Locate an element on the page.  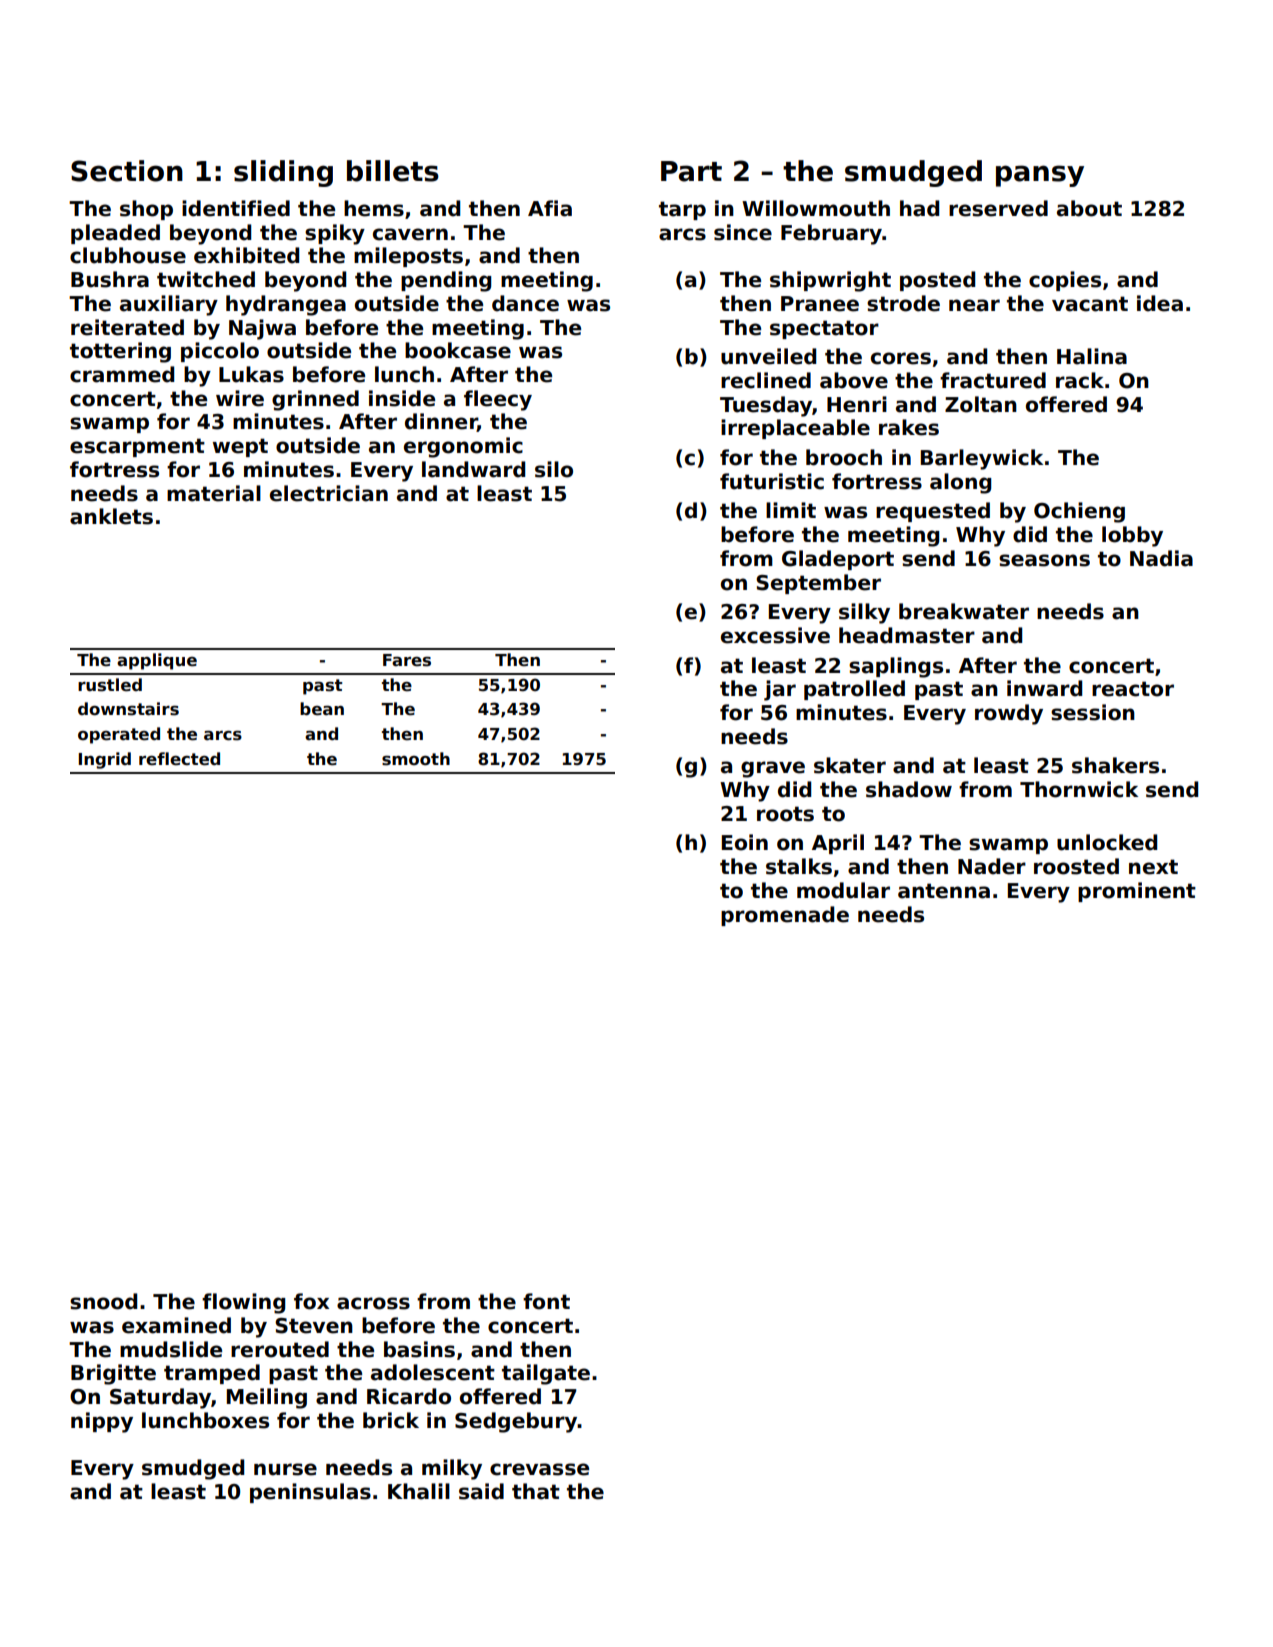
Section is located at coordinates (127, 171).
